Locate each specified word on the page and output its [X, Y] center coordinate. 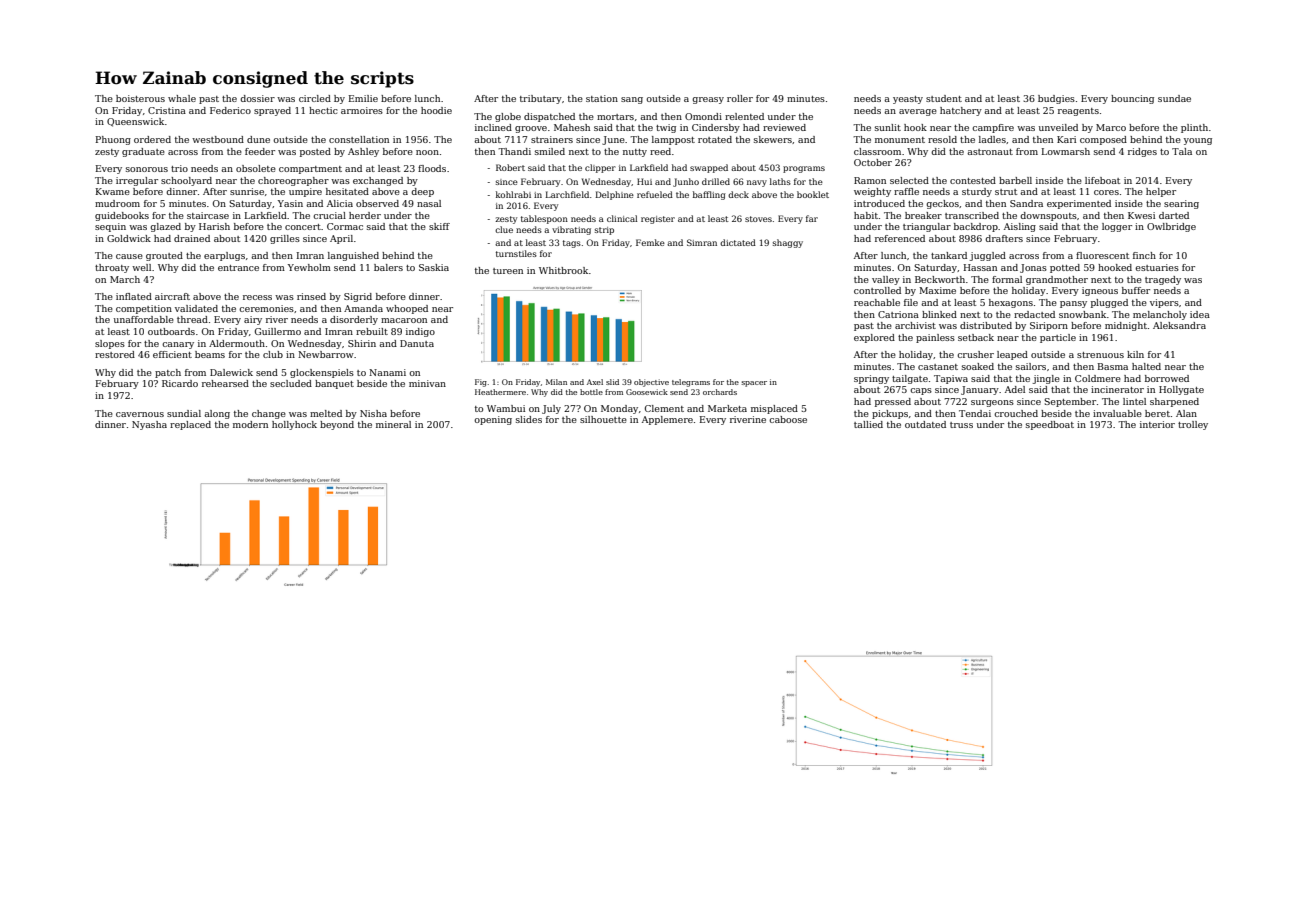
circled [315, 98]
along [217, 414]
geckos [942, 204]
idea [1200, 314]
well [141, 267]
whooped [407, 309]
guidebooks [122, 216]
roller [740, 98]
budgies [1056, 99]
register [658, 220]
